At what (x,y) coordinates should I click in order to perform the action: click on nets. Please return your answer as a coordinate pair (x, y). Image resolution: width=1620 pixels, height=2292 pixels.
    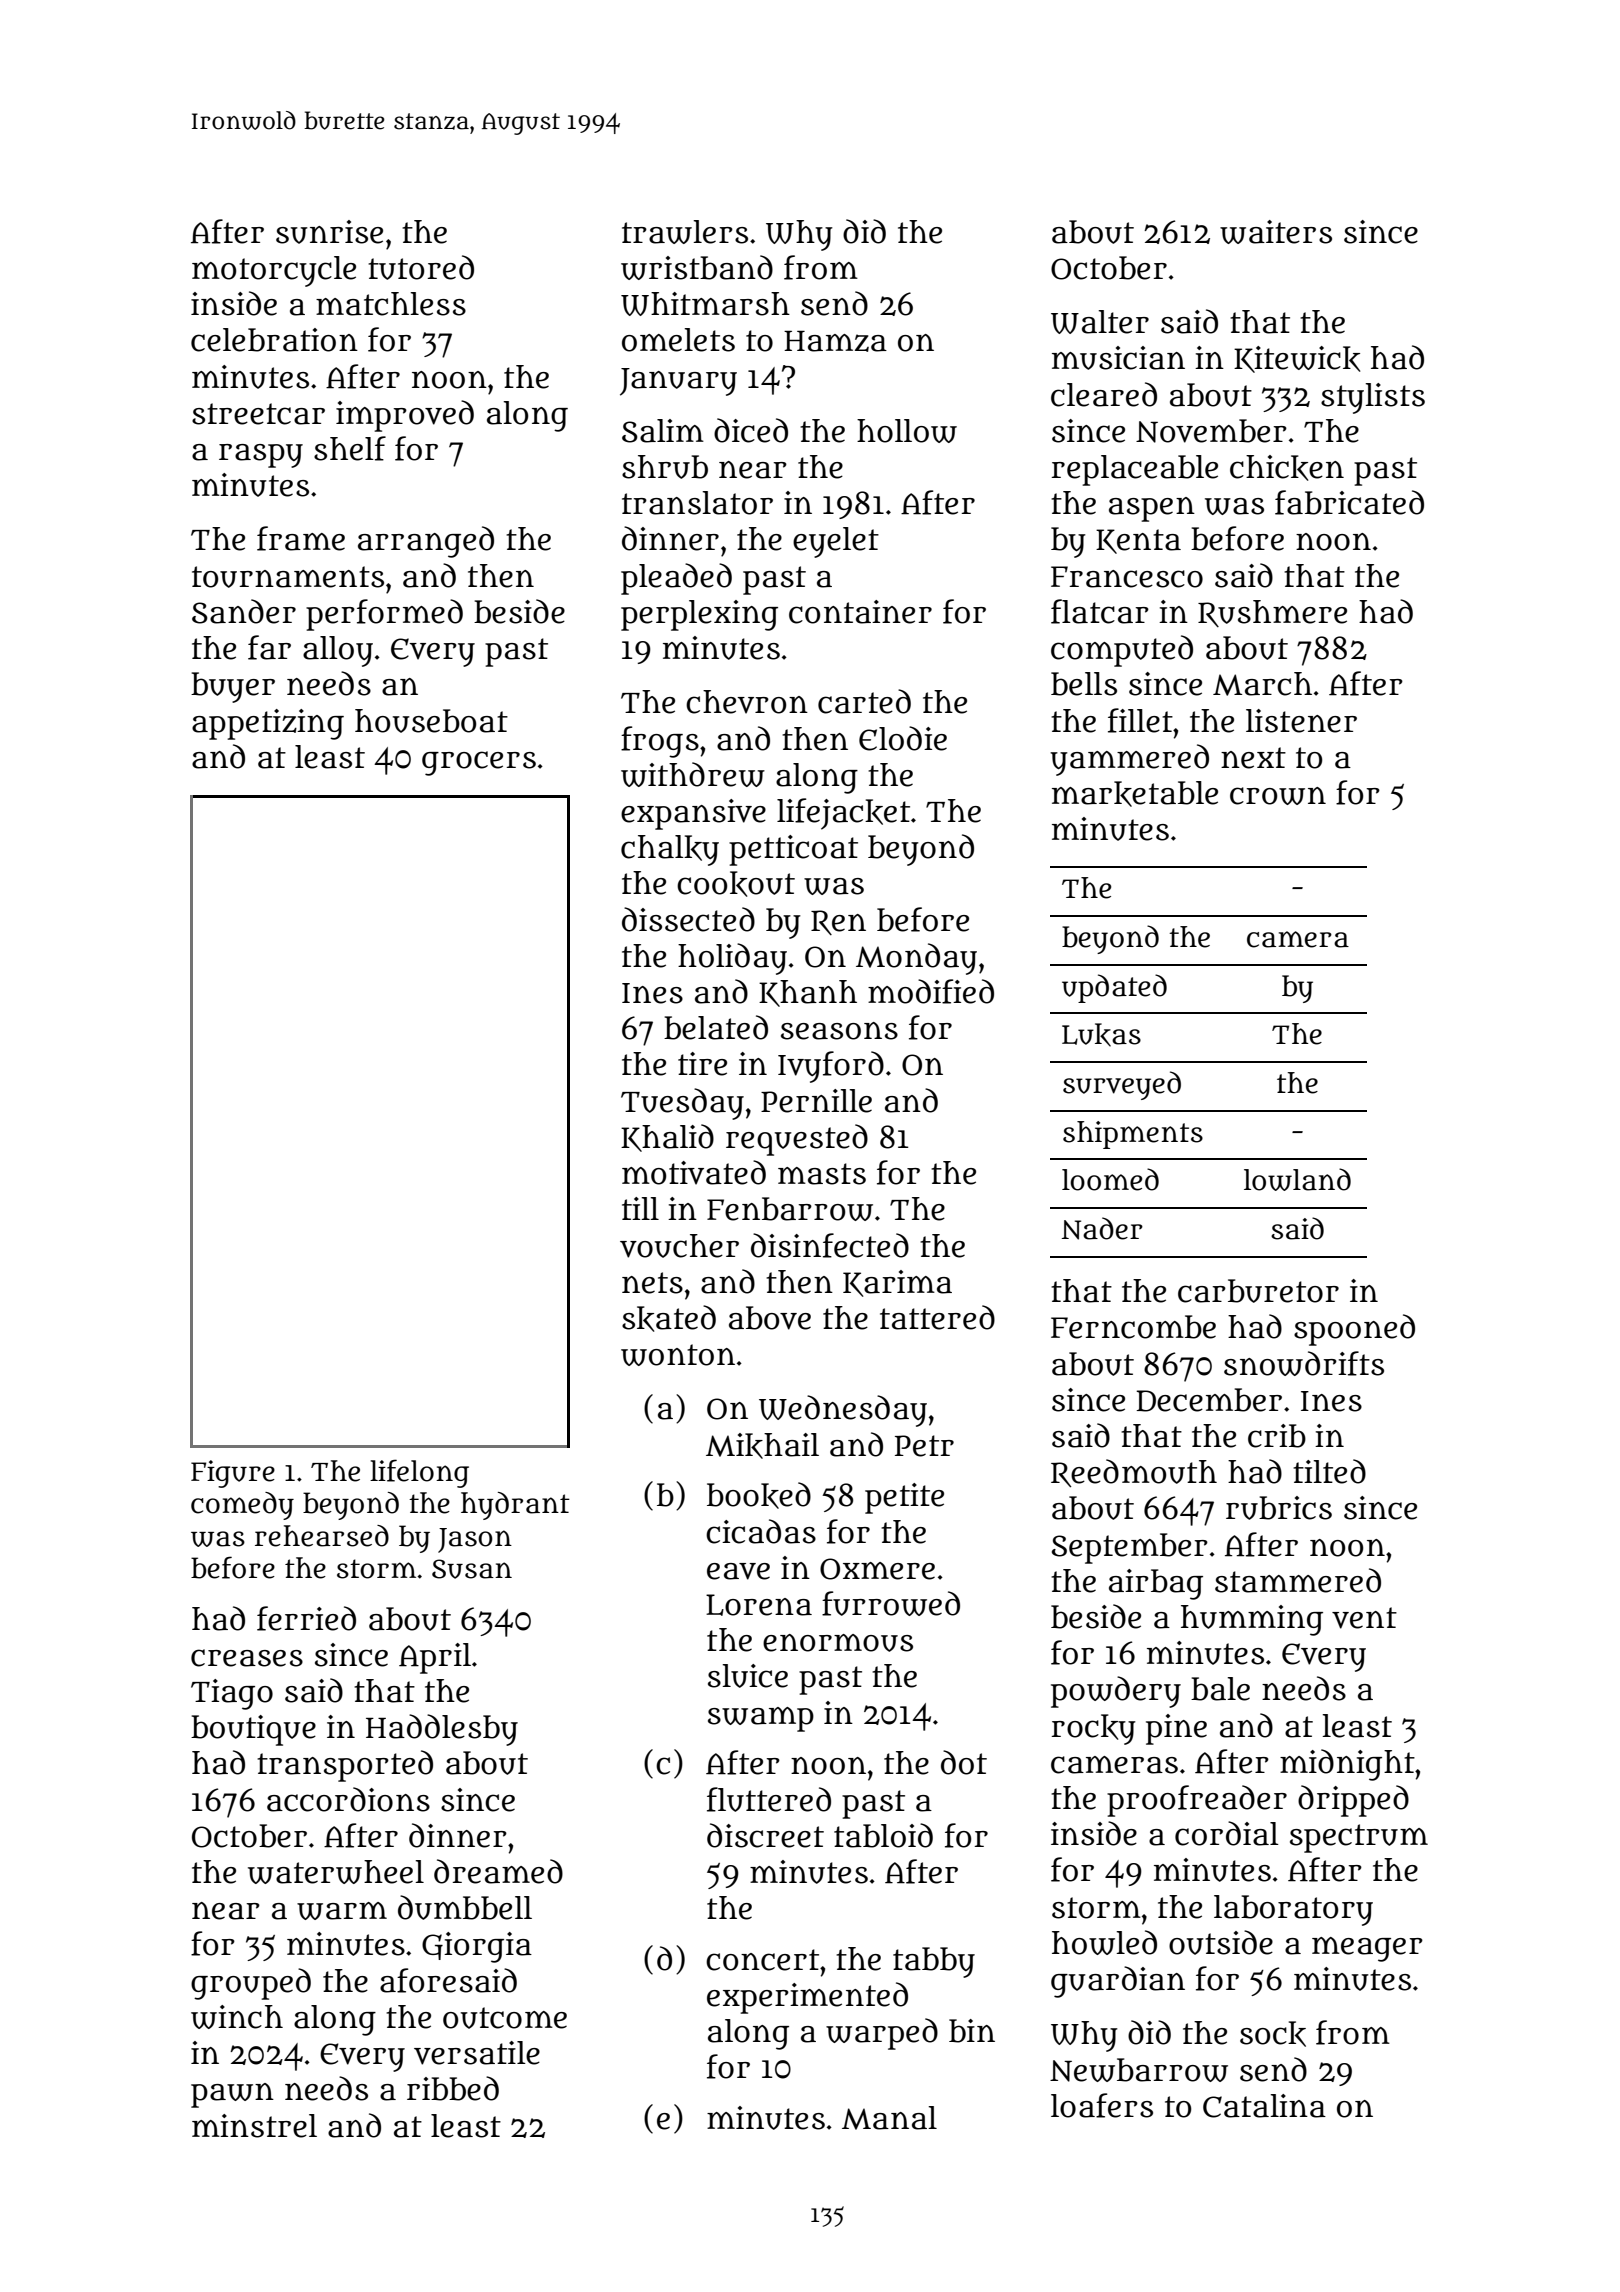
    Looking at the image, I should click on (652, 1283).
